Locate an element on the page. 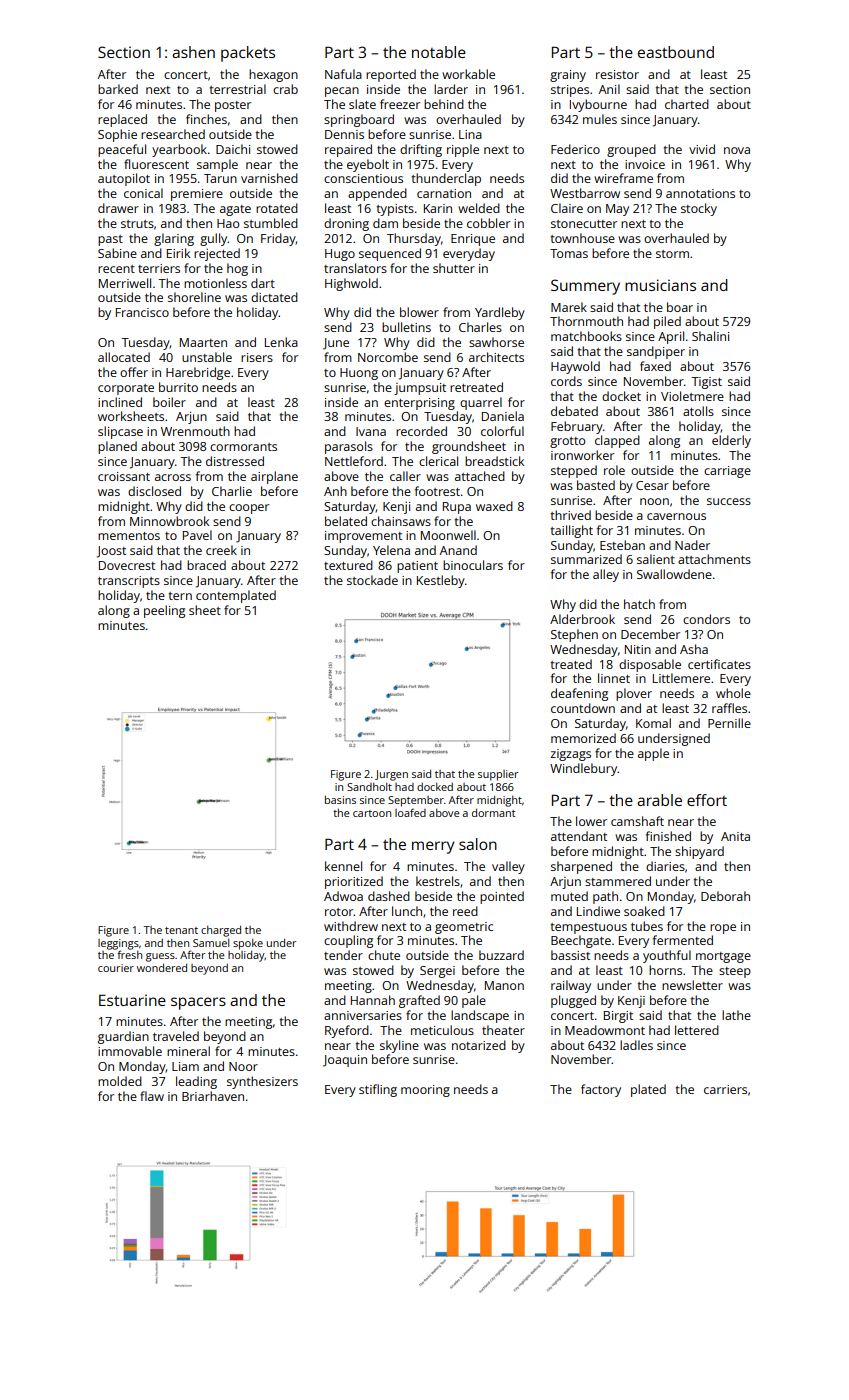 The width and height of the image is (849, 1400). stripes is located at coordinates (570, 91).
